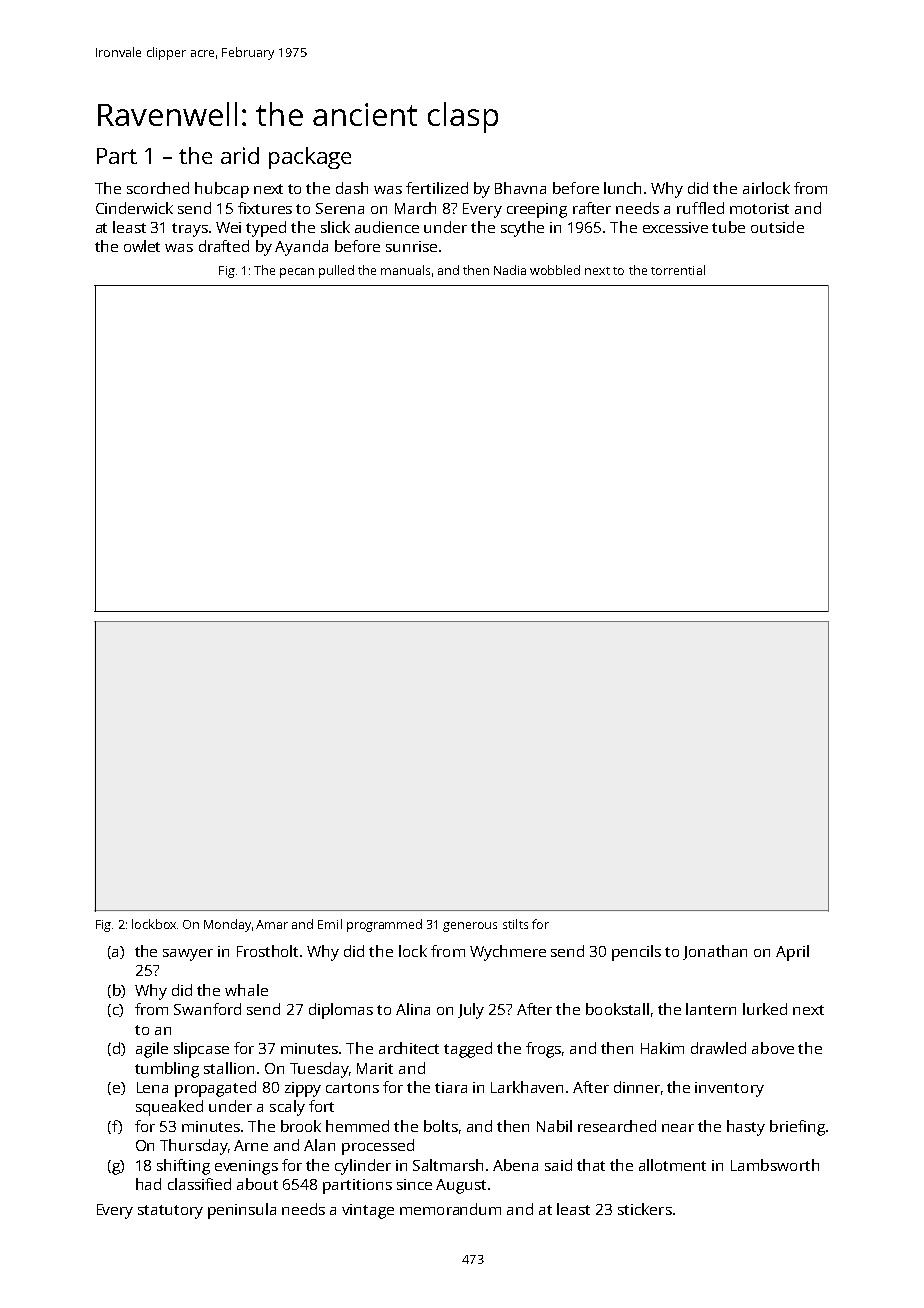  Describe the element at coordinates (188, 955) in the page. I see `sawyer` at that location.
